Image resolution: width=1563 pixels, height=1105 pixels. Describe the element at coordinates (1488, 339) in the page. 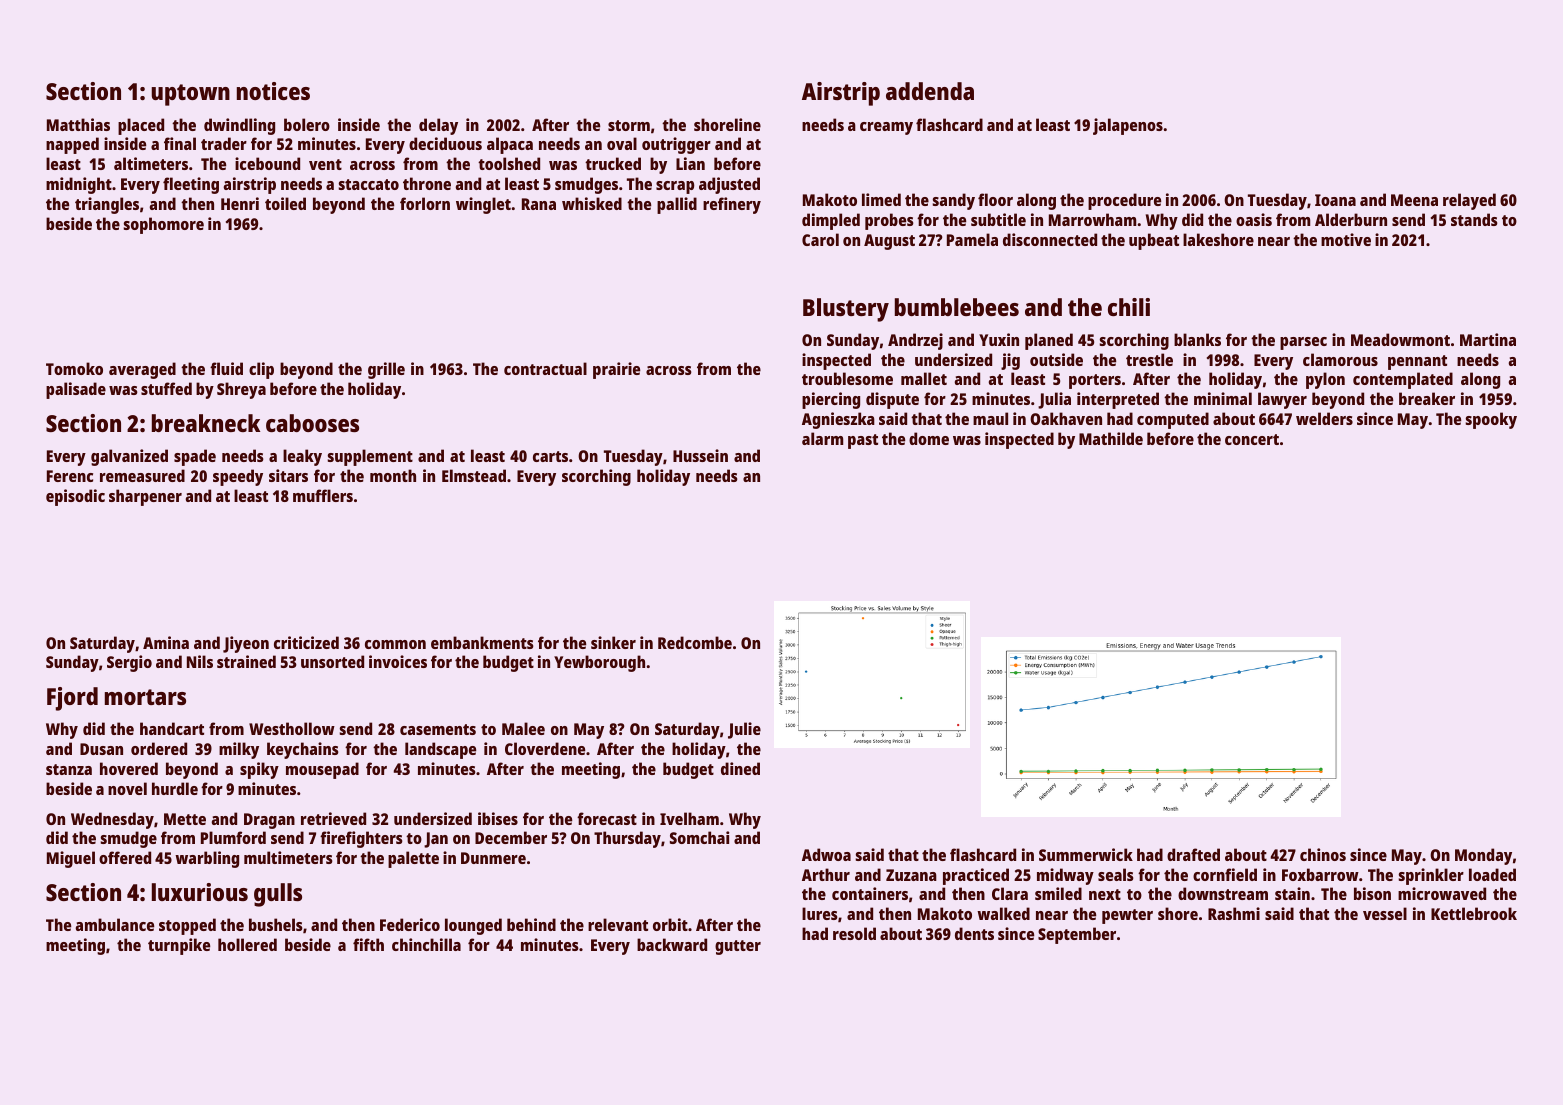

I see `Martina` at that location.
